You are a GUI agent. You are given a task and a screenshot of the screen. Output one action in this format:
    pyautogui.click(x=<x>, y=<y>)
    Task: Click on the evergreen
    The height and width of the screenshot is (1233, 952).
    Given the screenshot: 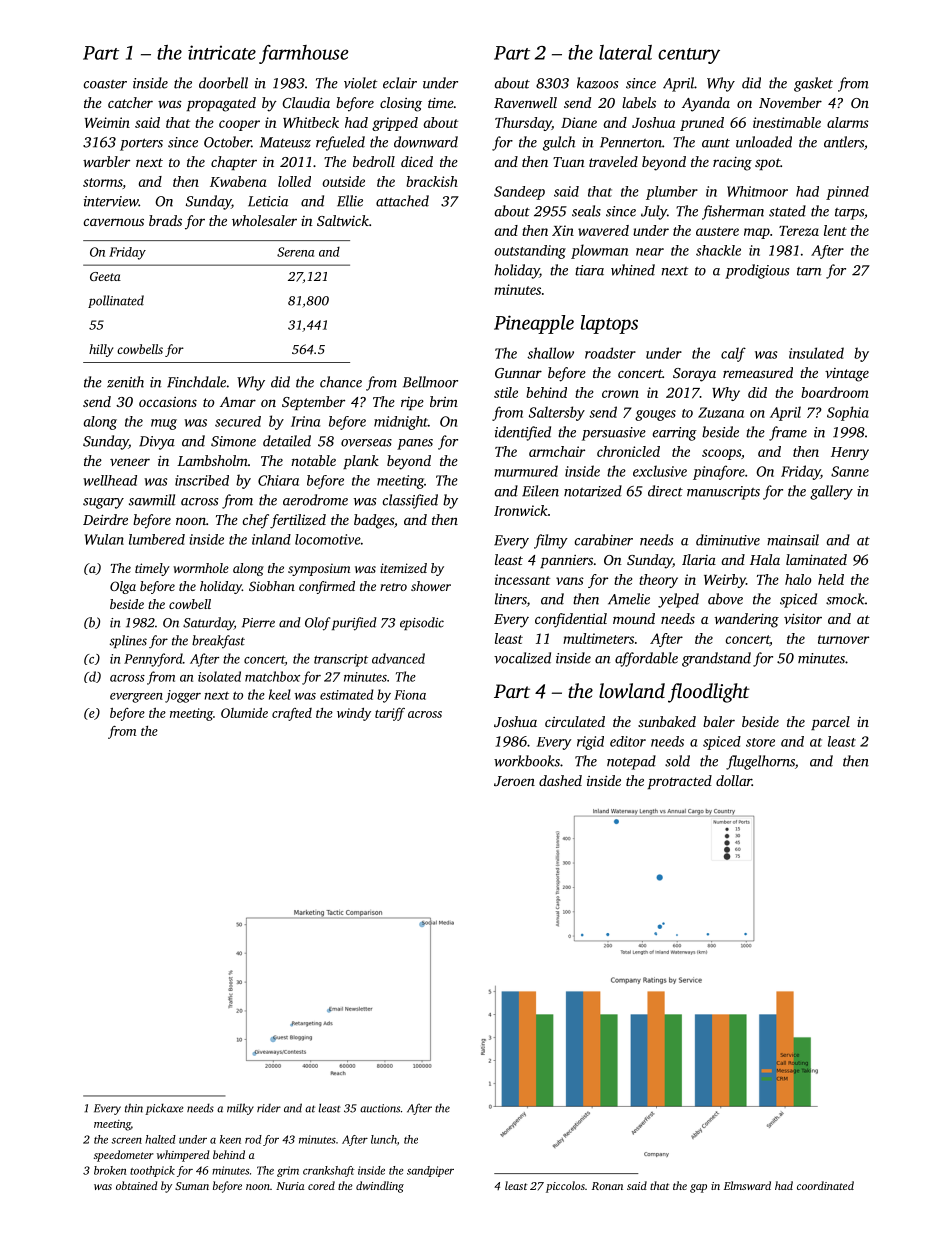 What is the action you would take?
    pyautogui.click(x=136, y=698)
